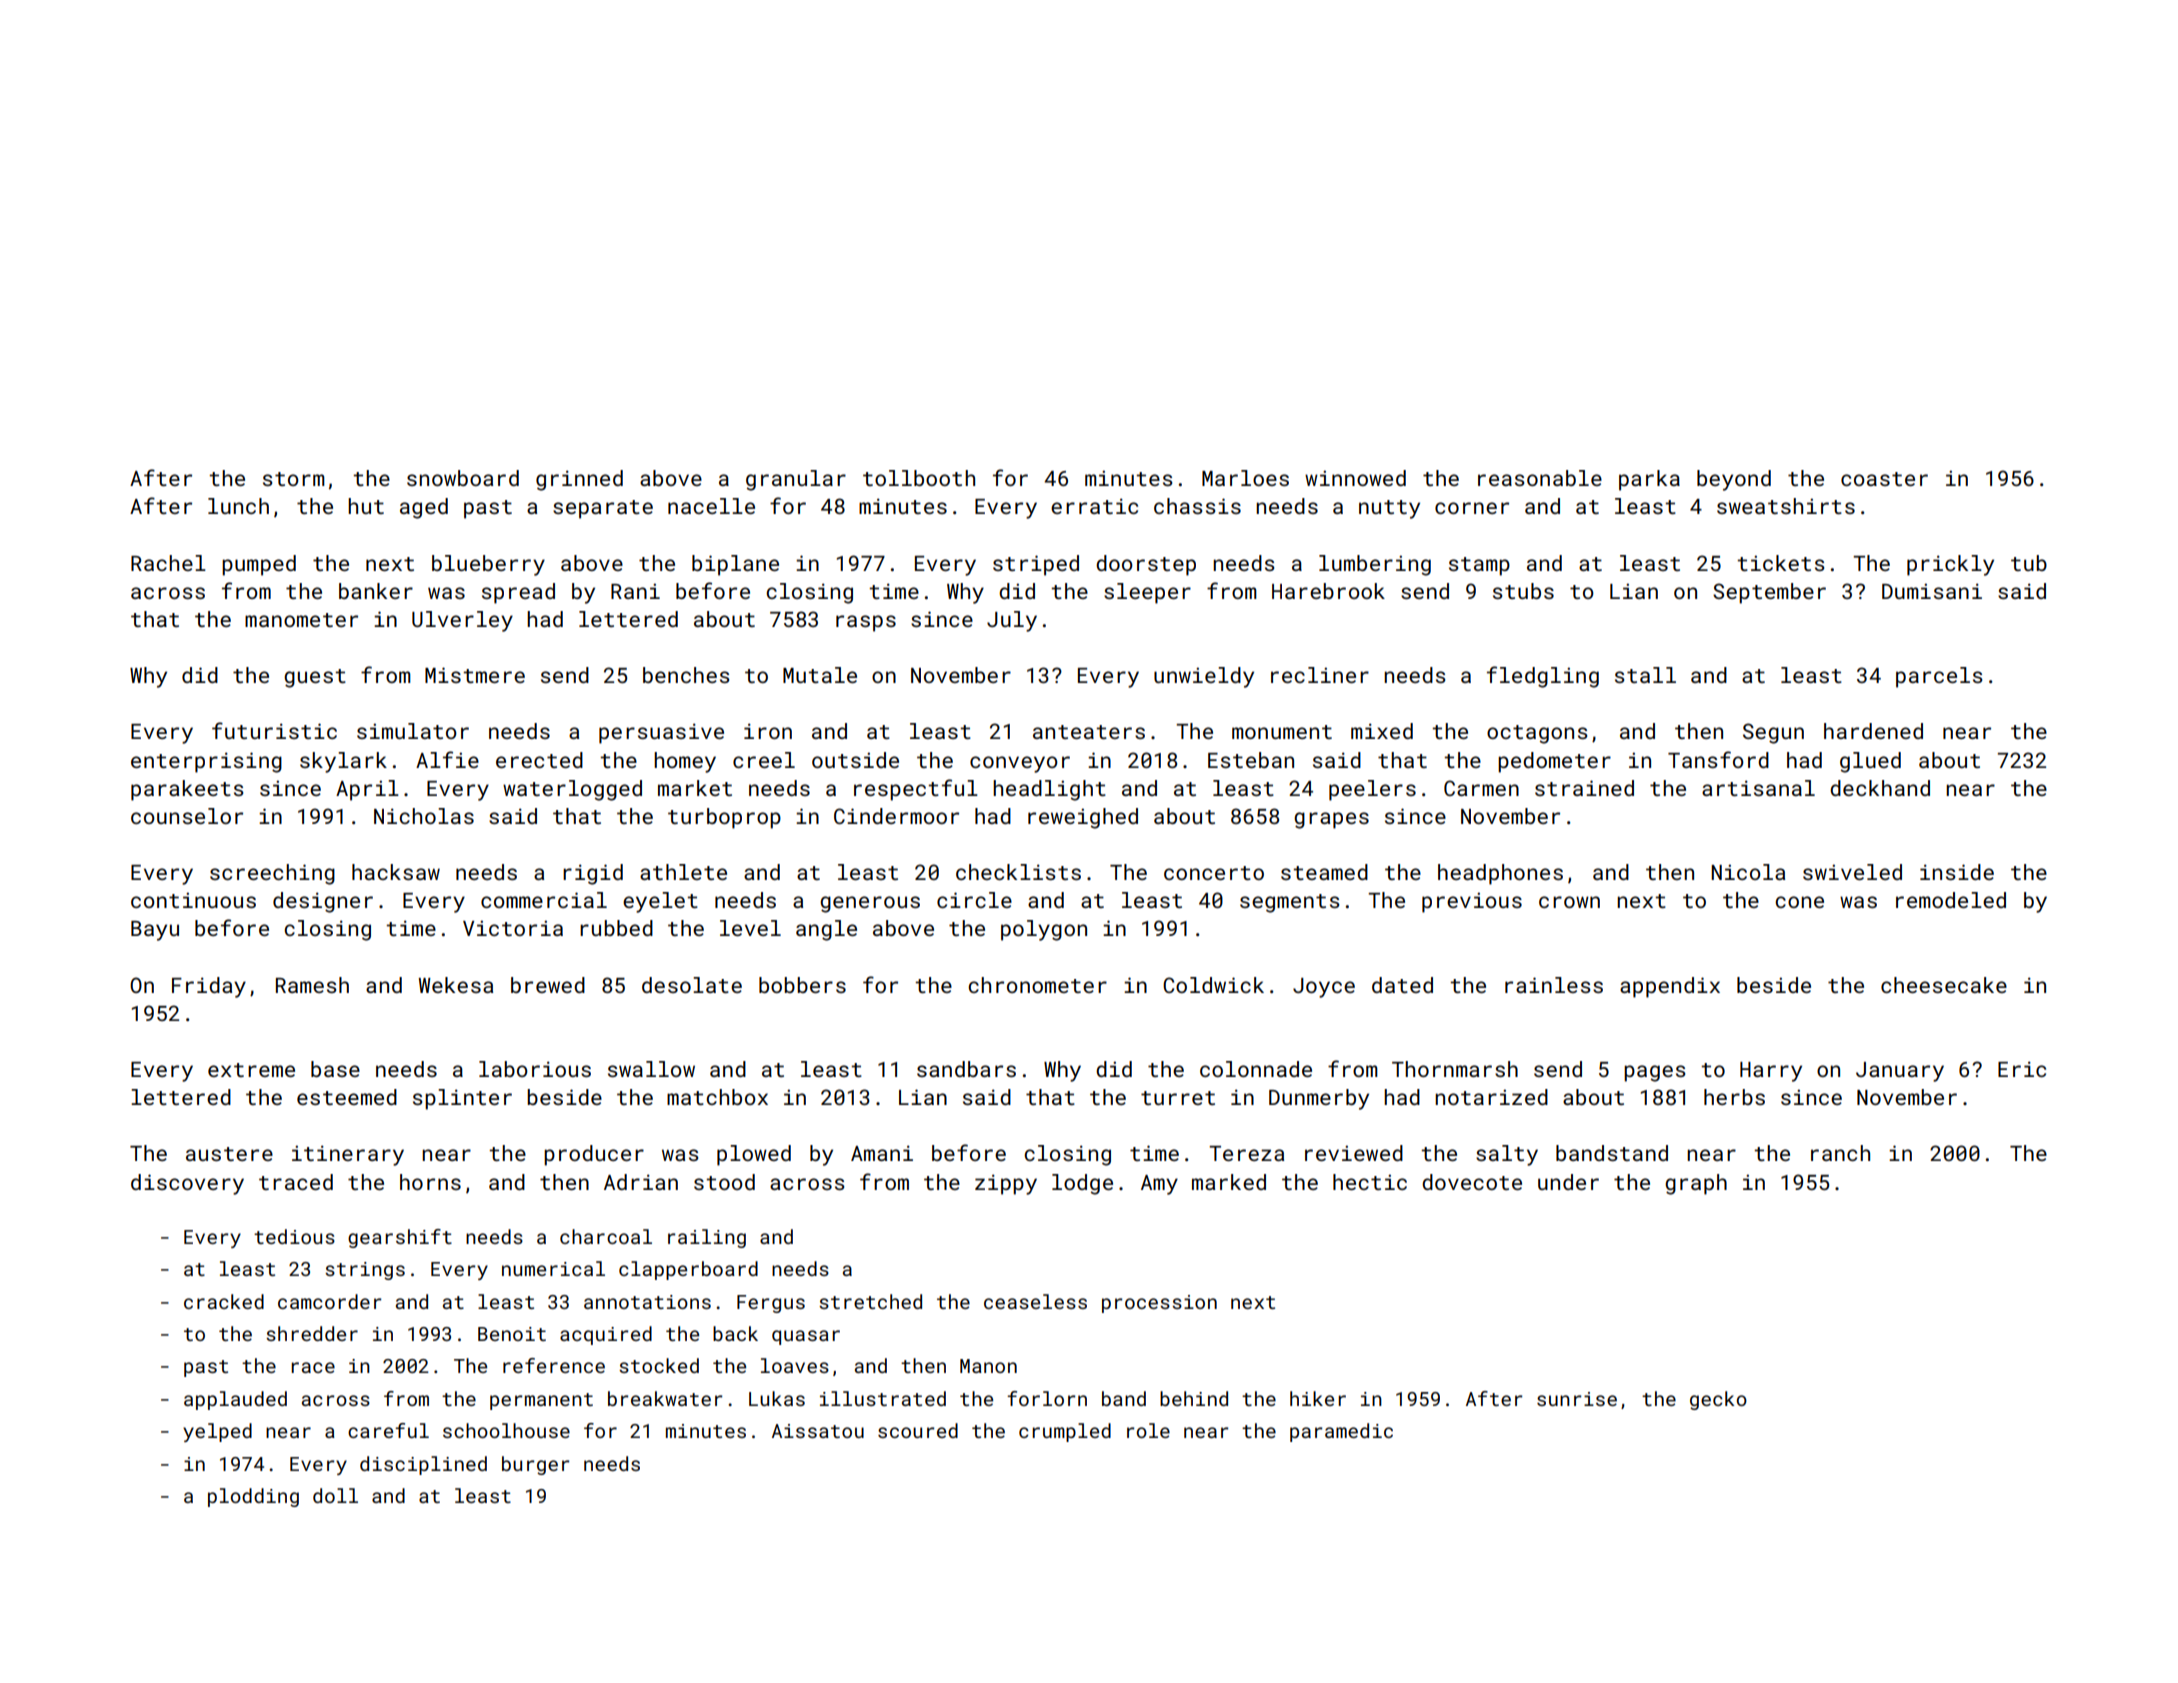 Image resolution: width=2178 pixels, height=1683 pixels. I want to click on burger, so click(535, 1465).
